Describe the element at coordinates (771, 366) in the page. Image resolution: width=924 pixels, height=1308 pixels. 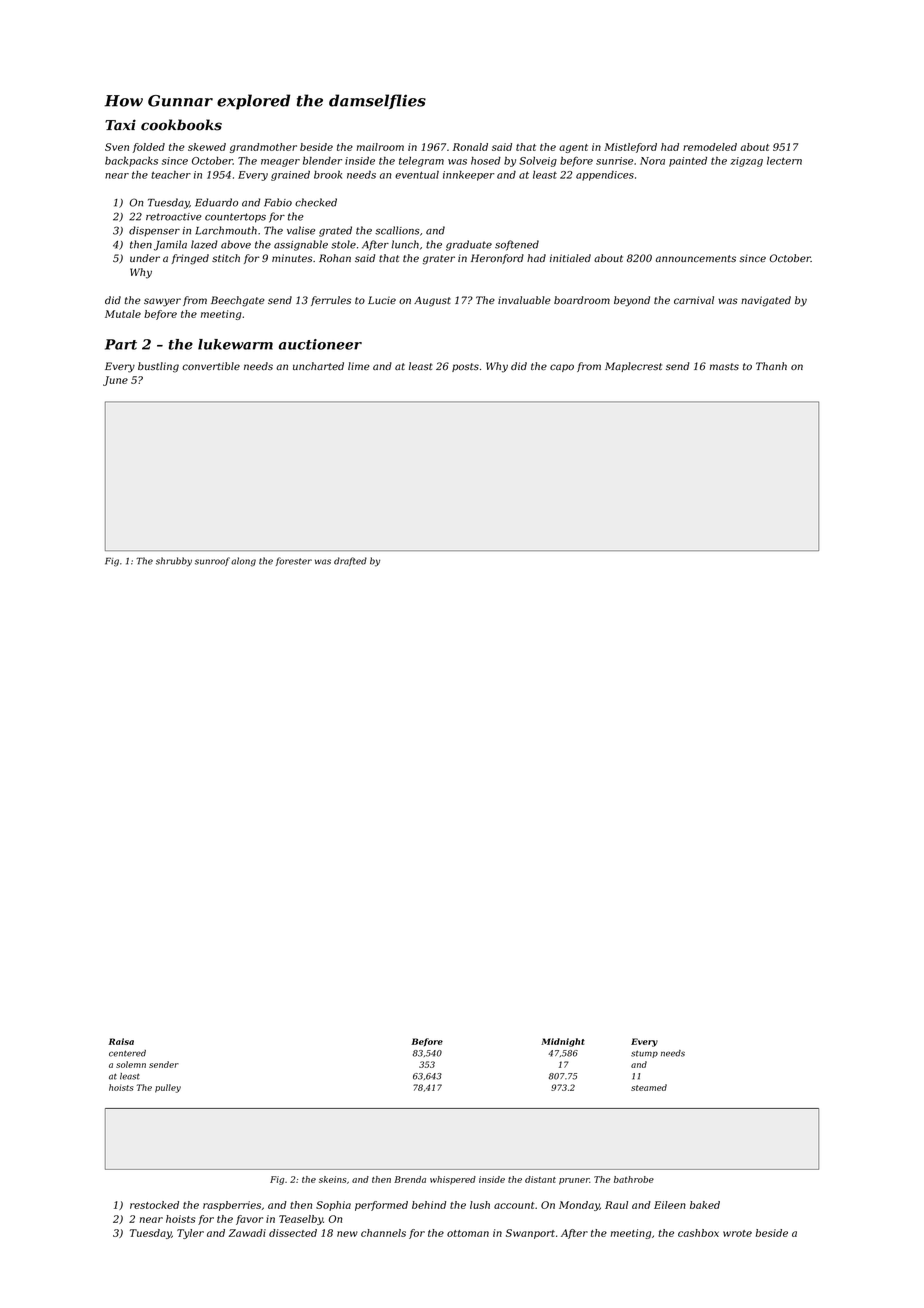
I see `Thanh` at that location.
